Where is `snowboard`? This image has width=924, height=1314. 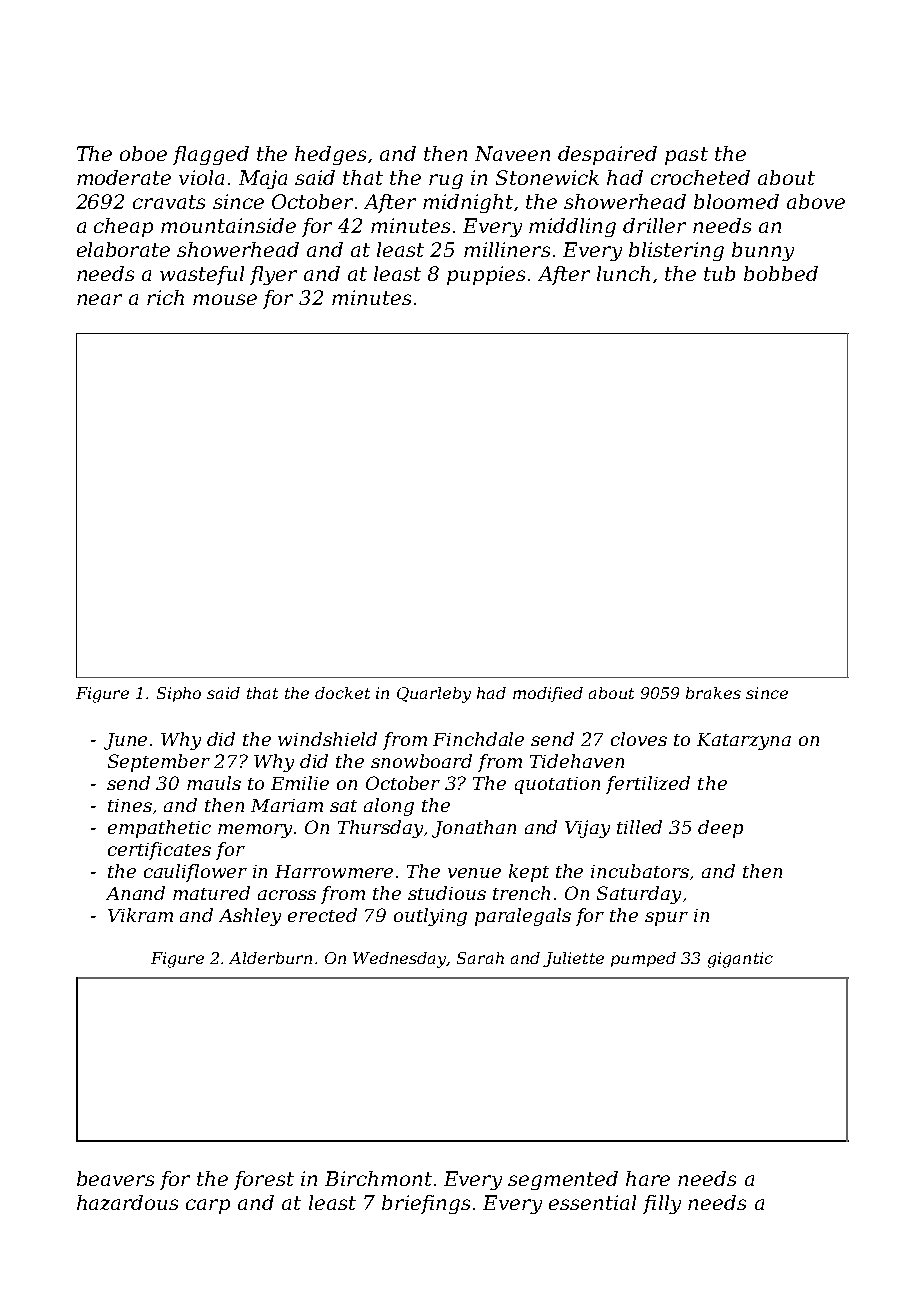 snowboard is located at coordinates (421, 761).
